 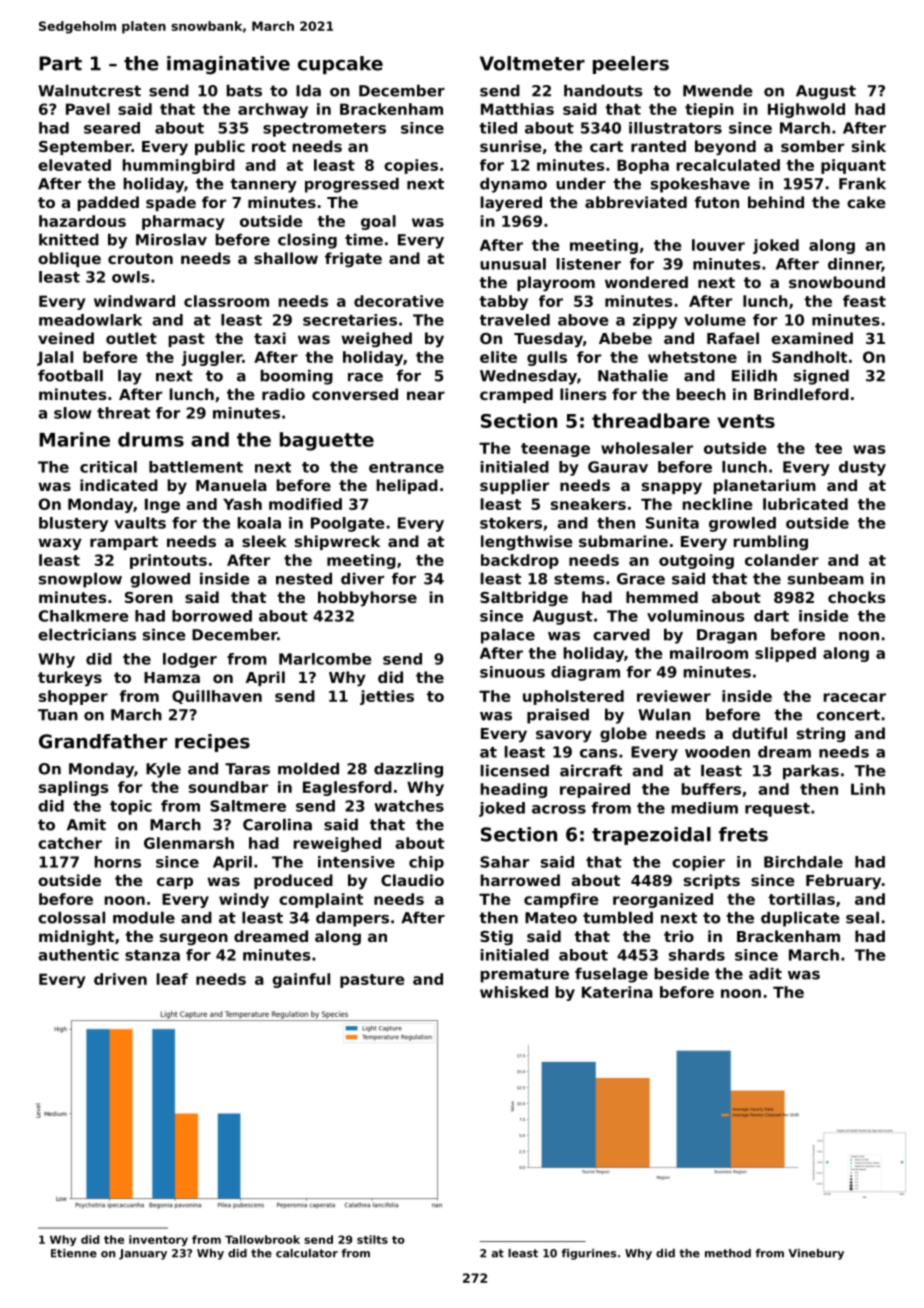 I want to click on taxi, so click(x=270, y=338).
